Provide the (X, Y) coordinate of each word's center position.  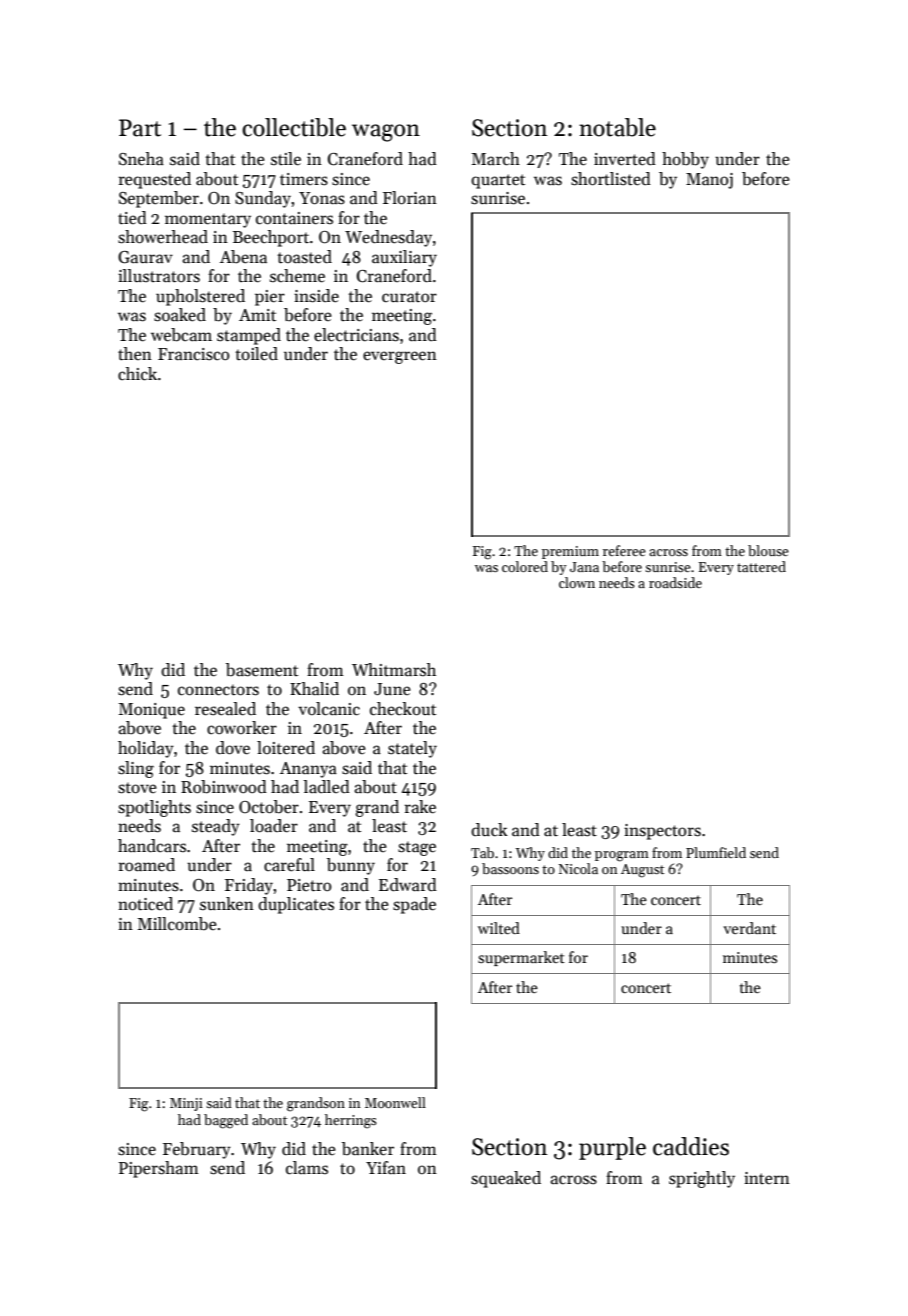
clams (307, 1168)
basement (262, 670)
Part (140, 128)
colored (525, 566)
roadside (675, 582)
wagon (386, 133)
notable (617, 127)
